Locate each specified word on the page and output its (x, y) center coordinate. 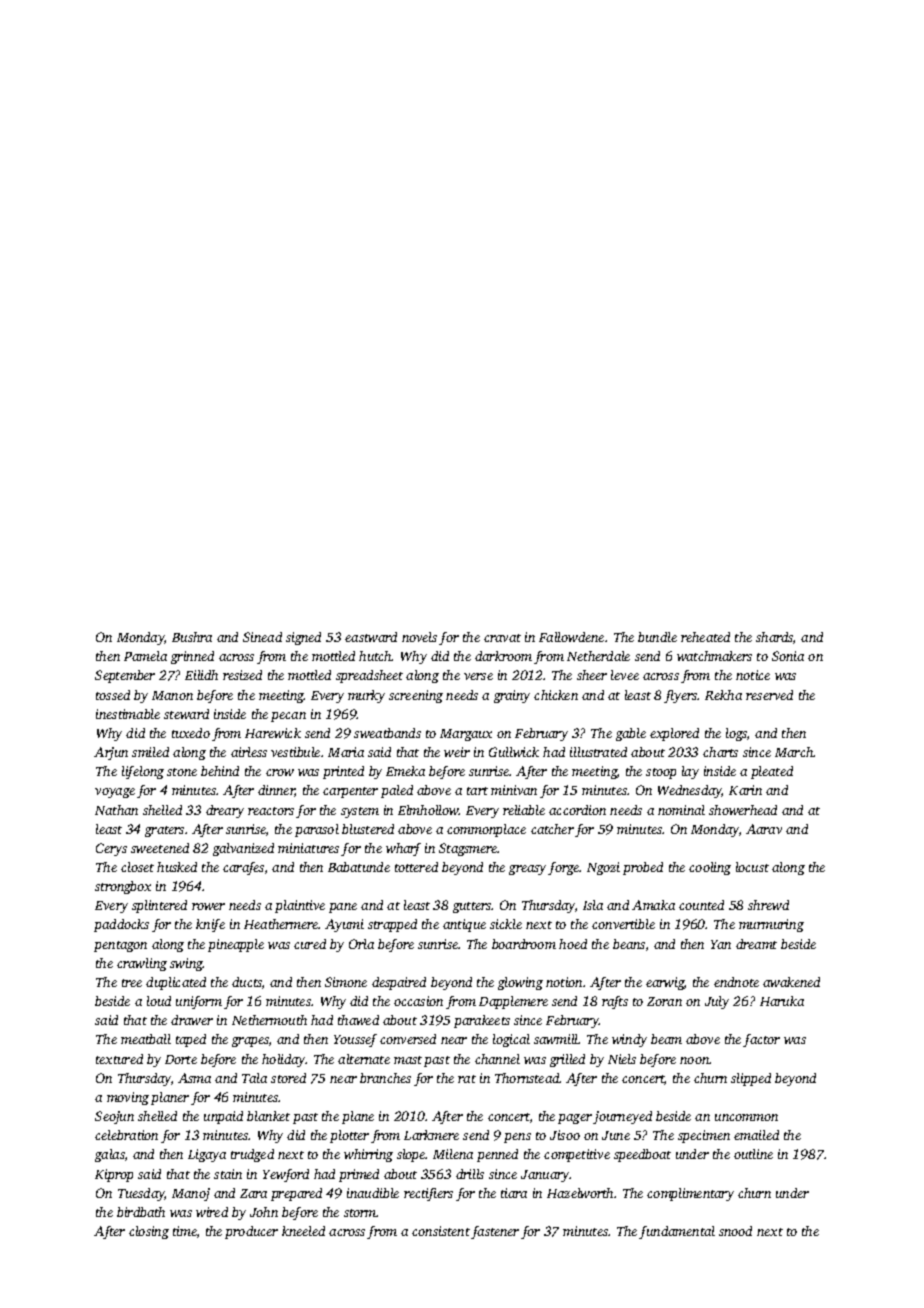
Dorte (181, 1059)
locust (752, 867)
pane (343, 908)
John (264, 1212)
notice (753, 675)
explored (674, 734)
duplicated (176, 983)
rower (208, 906)
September (125, 676)
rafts (615, 1002)
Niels (622, 1059)
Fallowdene (571, 637)
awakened (791, 982)
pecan (288, 717)
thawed (358, 1020)
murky (366, 696)
